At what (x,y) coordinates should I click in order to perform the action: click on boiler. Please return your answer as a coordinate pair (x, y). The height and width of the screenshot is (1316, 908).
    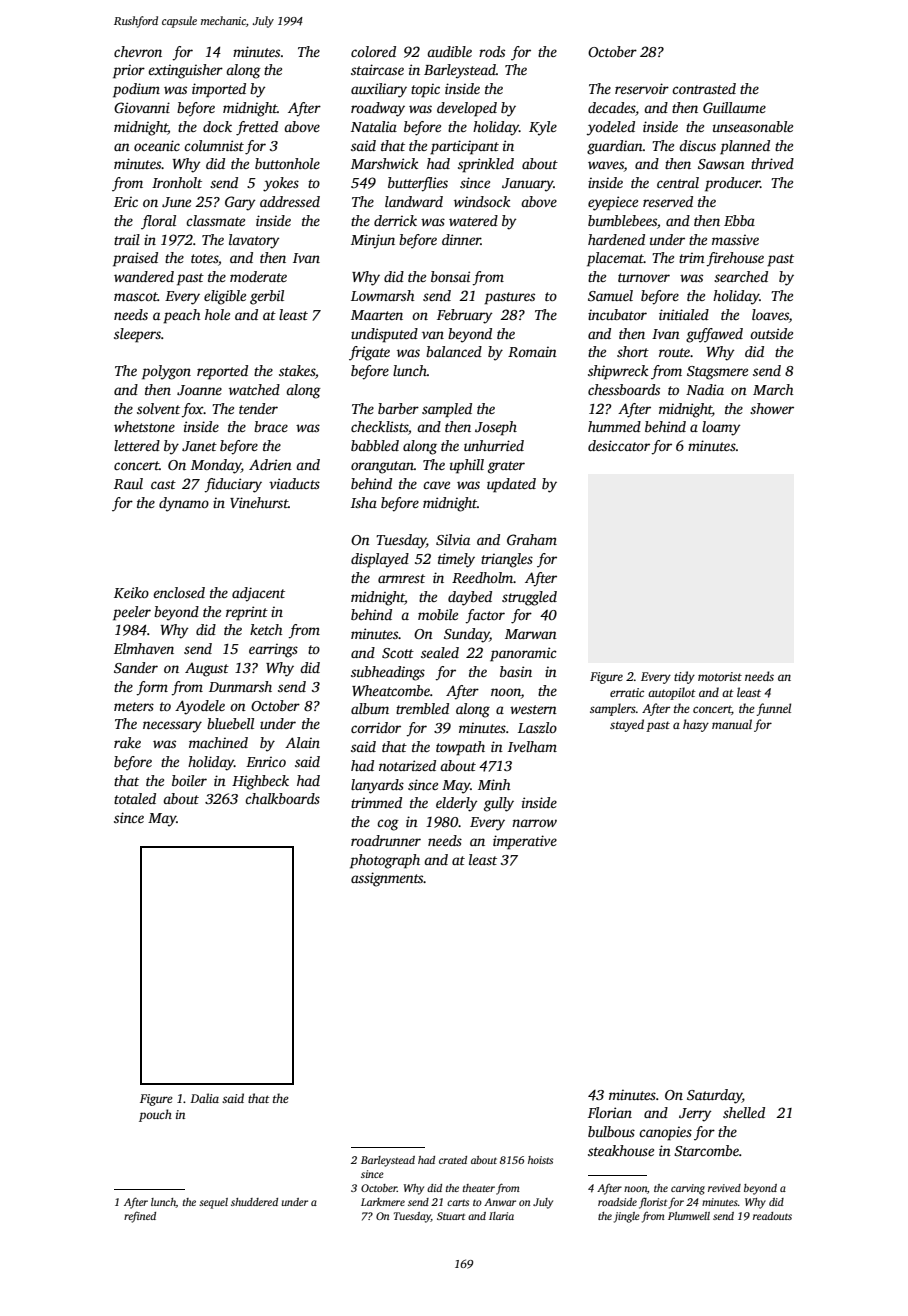
    Looking at the image, I should click on (189, 780).
